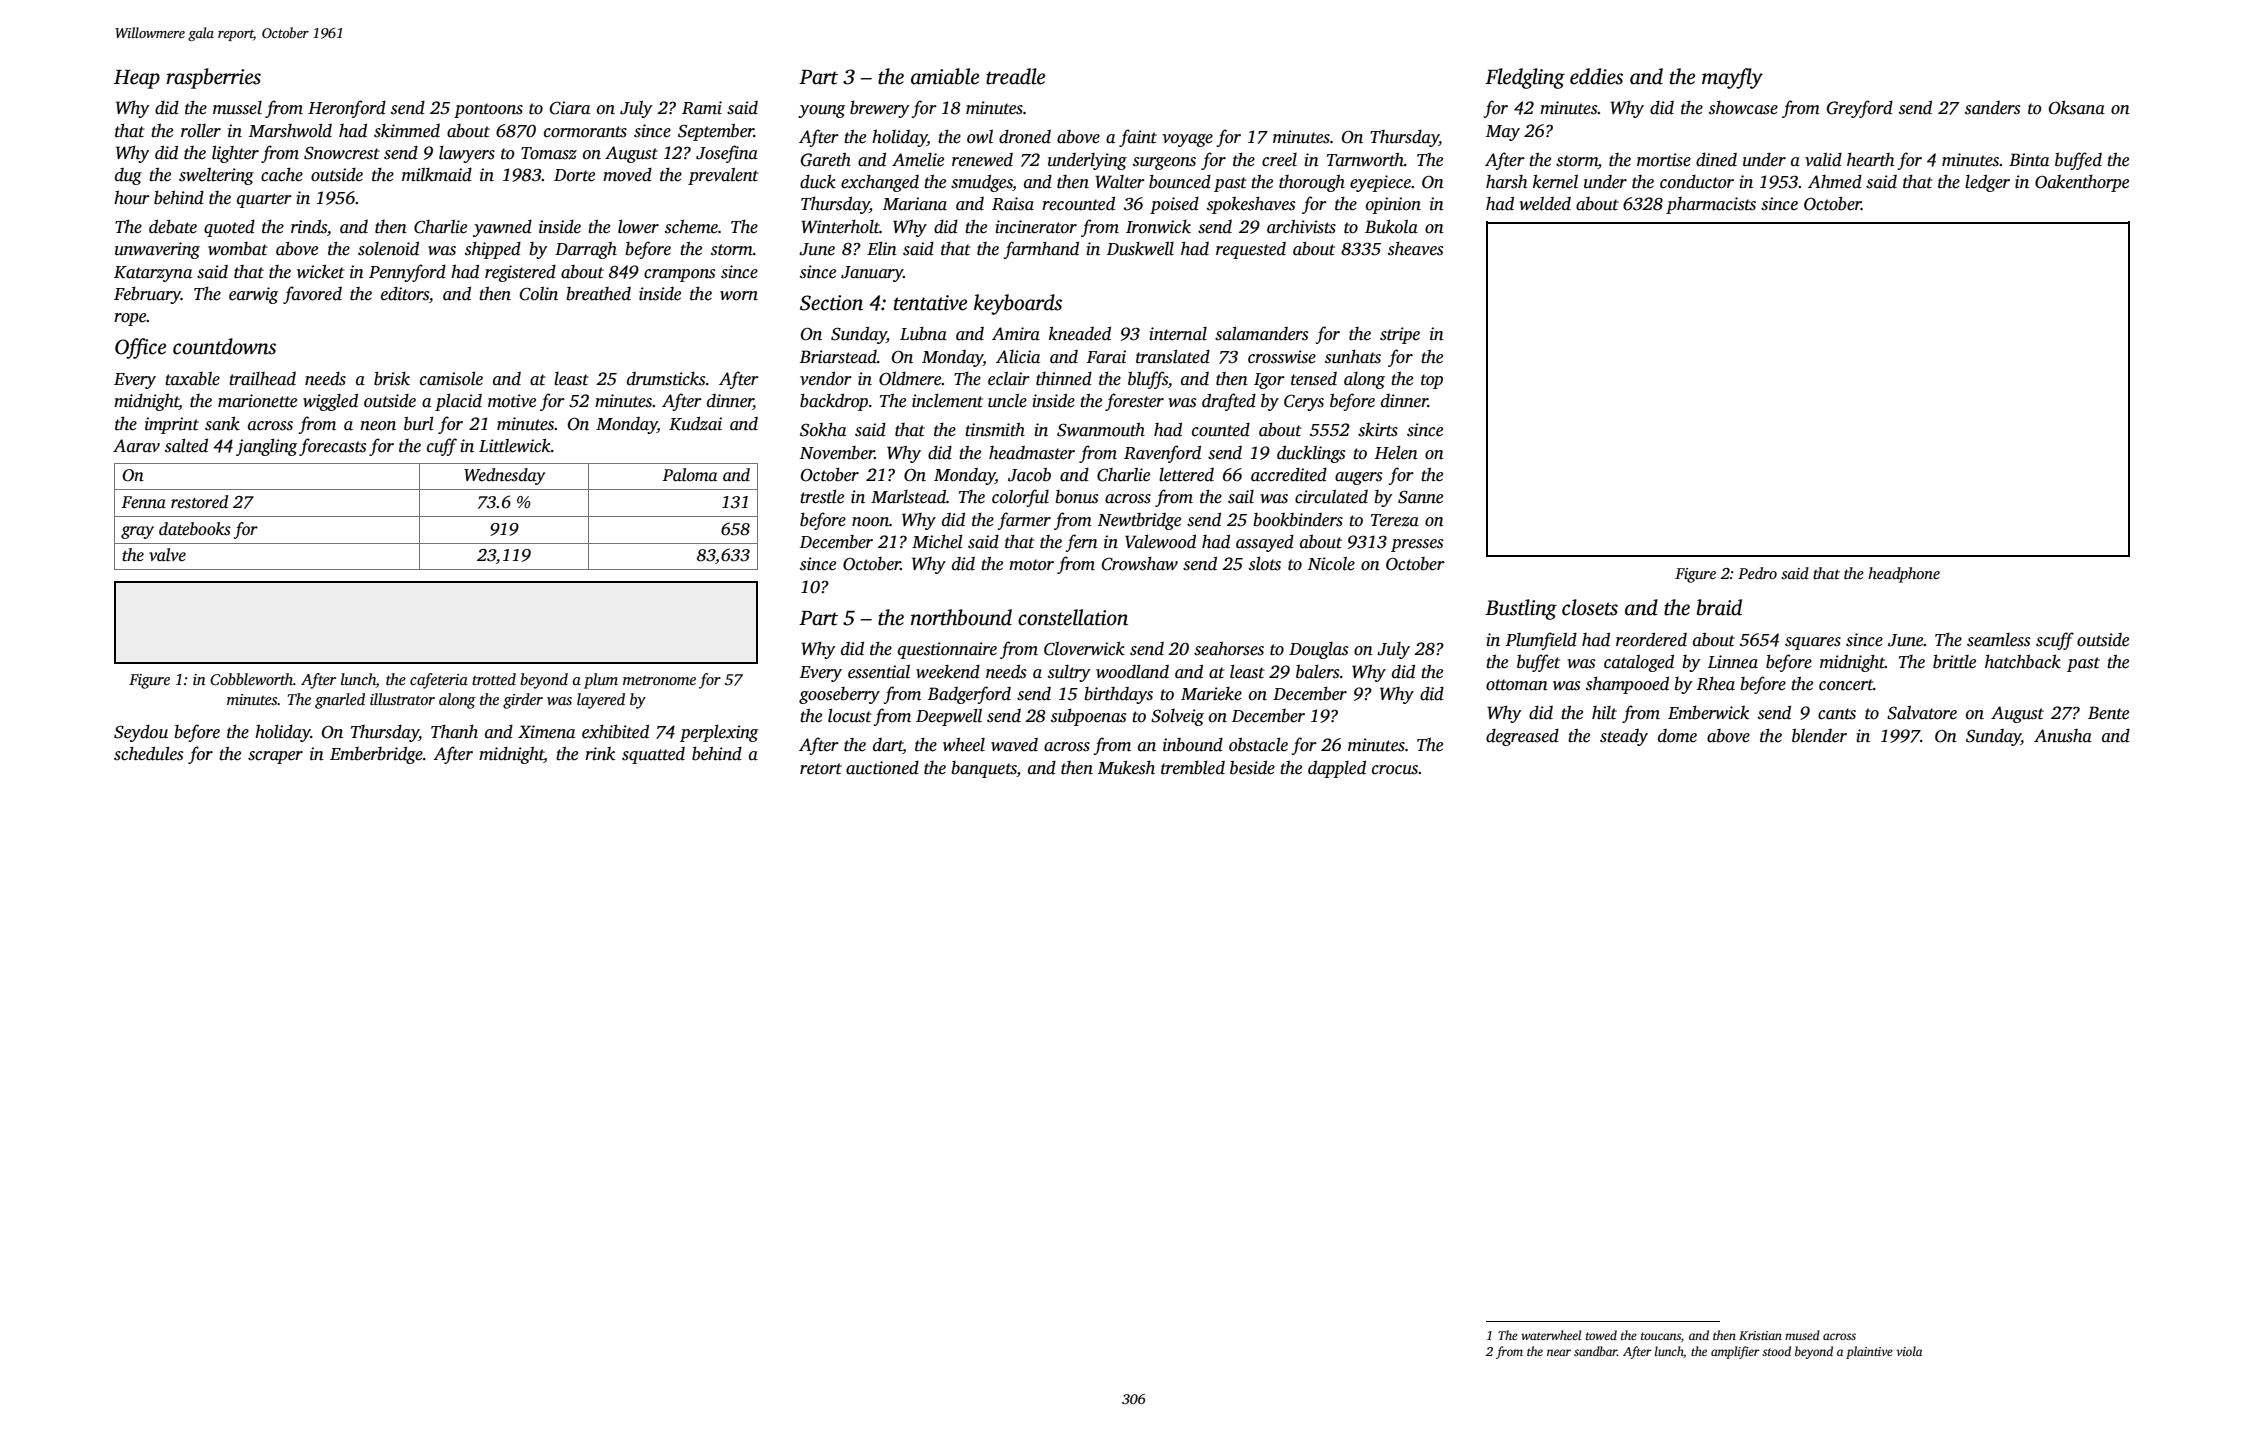 The image size is (2244, 1452). I want to click on brittle, so click(1954, 662).
